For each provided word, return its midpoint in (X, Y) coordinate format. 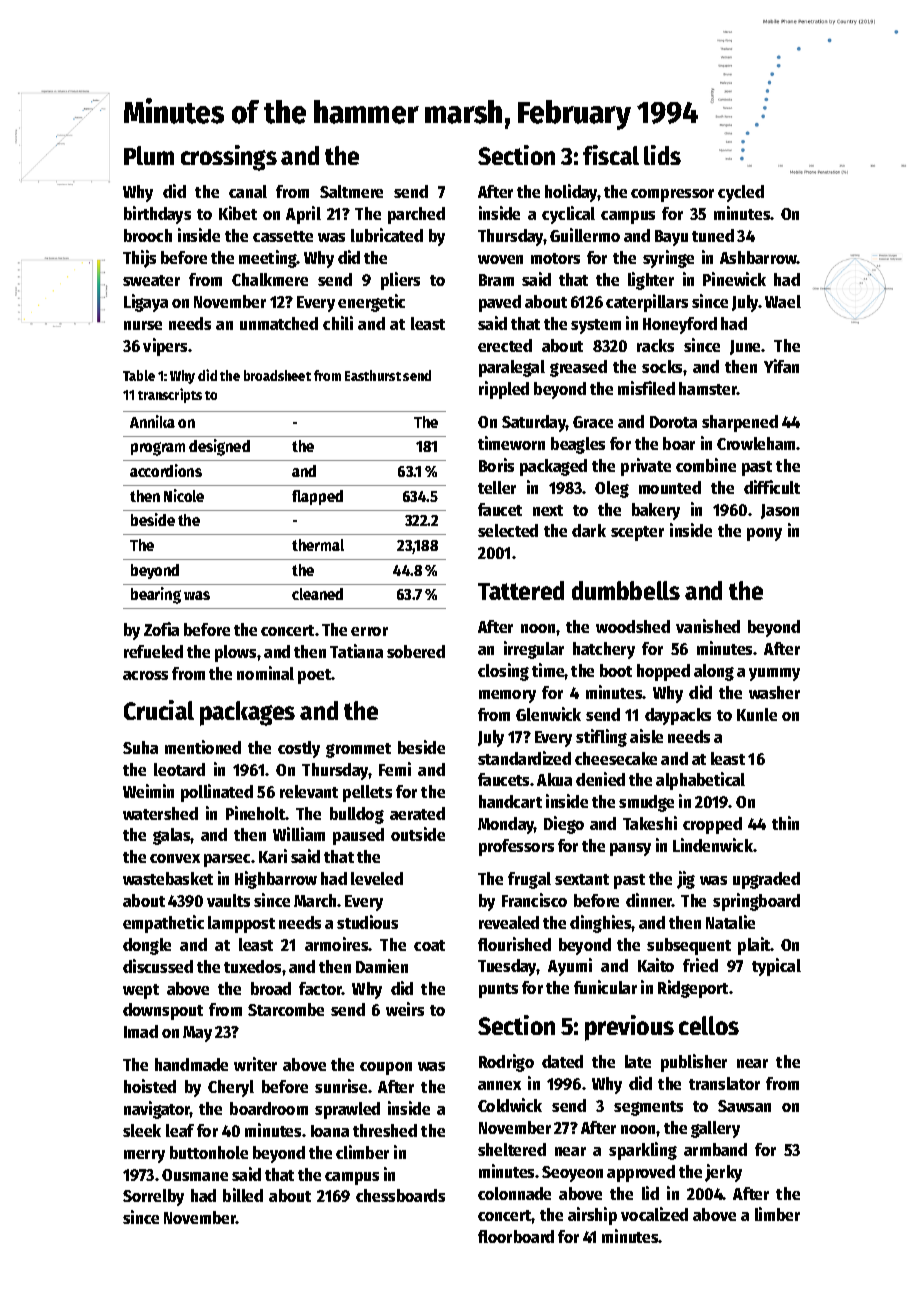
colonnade (514, 1193)
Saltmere (351, 191)
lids (662, 155)
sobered (416, 651)
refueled (153, 651)
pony (764, 534)
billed (243, 1195)
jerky (723, 1173)
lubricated (387, 235)
